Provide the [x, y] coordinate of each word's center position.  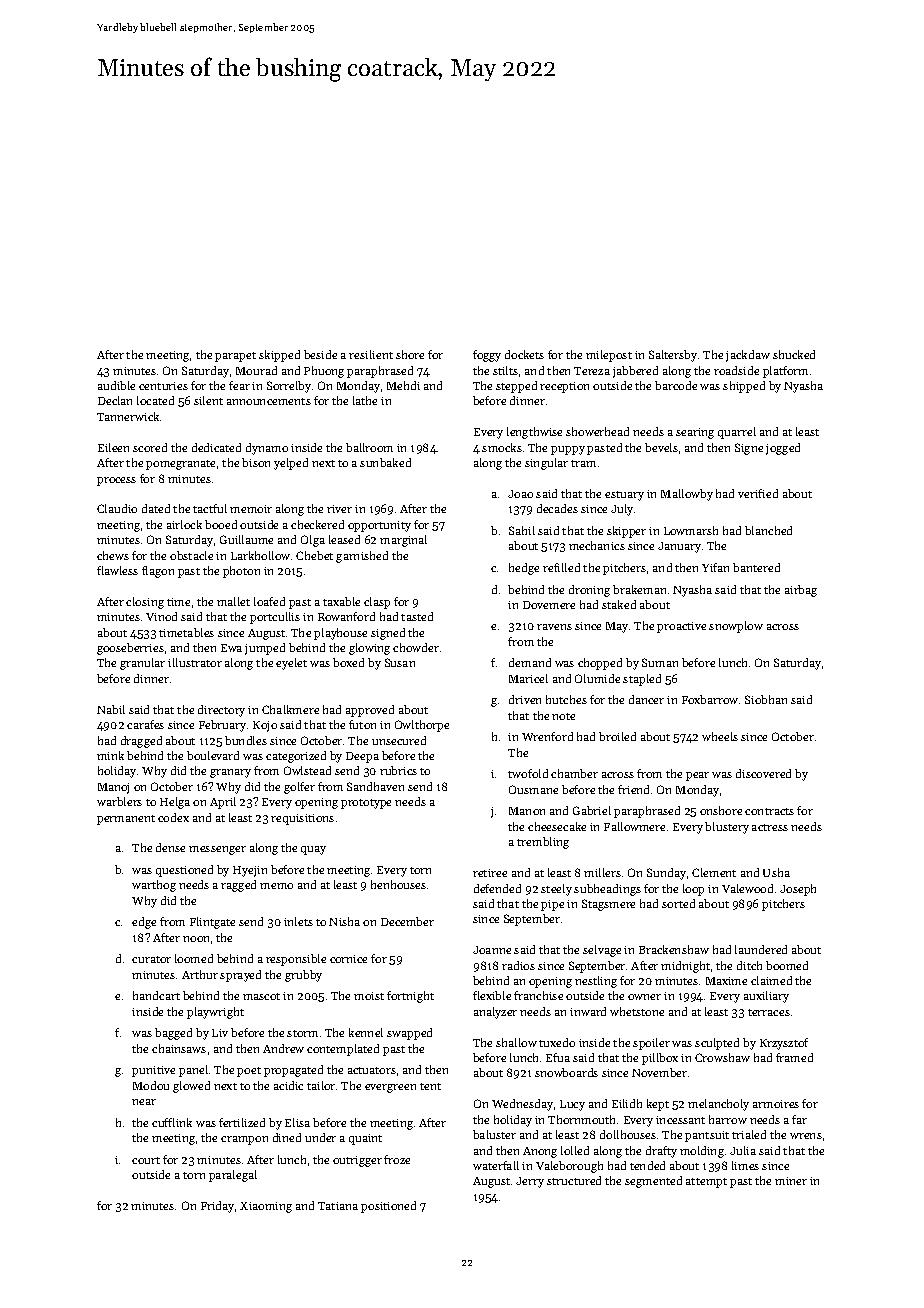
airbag [801, 591]
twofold [528, 773]
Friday [217, 1207]
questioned [184, 871]
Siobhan [766, 699]
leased [344, 539]
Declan [115, 400]
